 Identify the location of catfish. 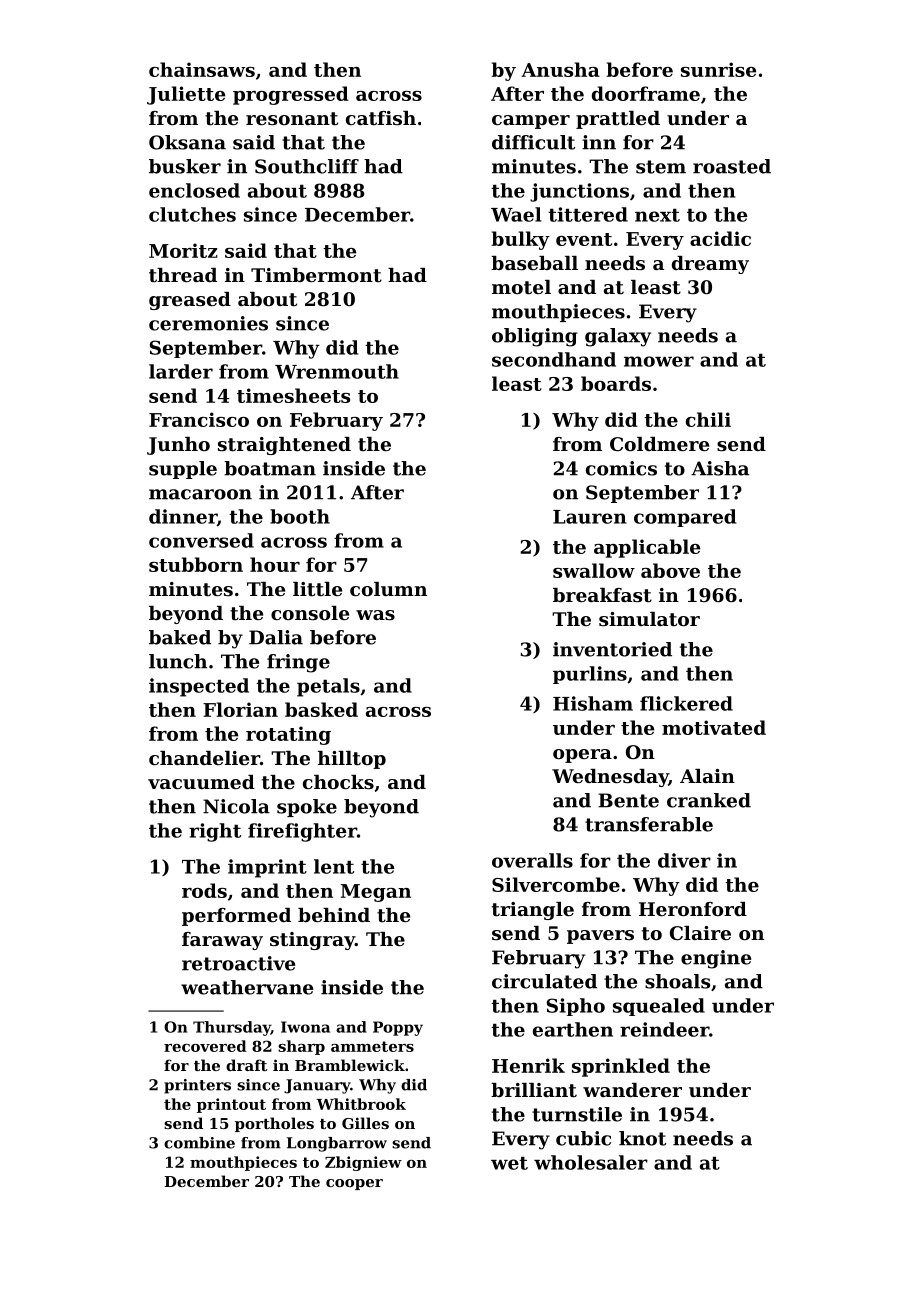
(381, 118).
